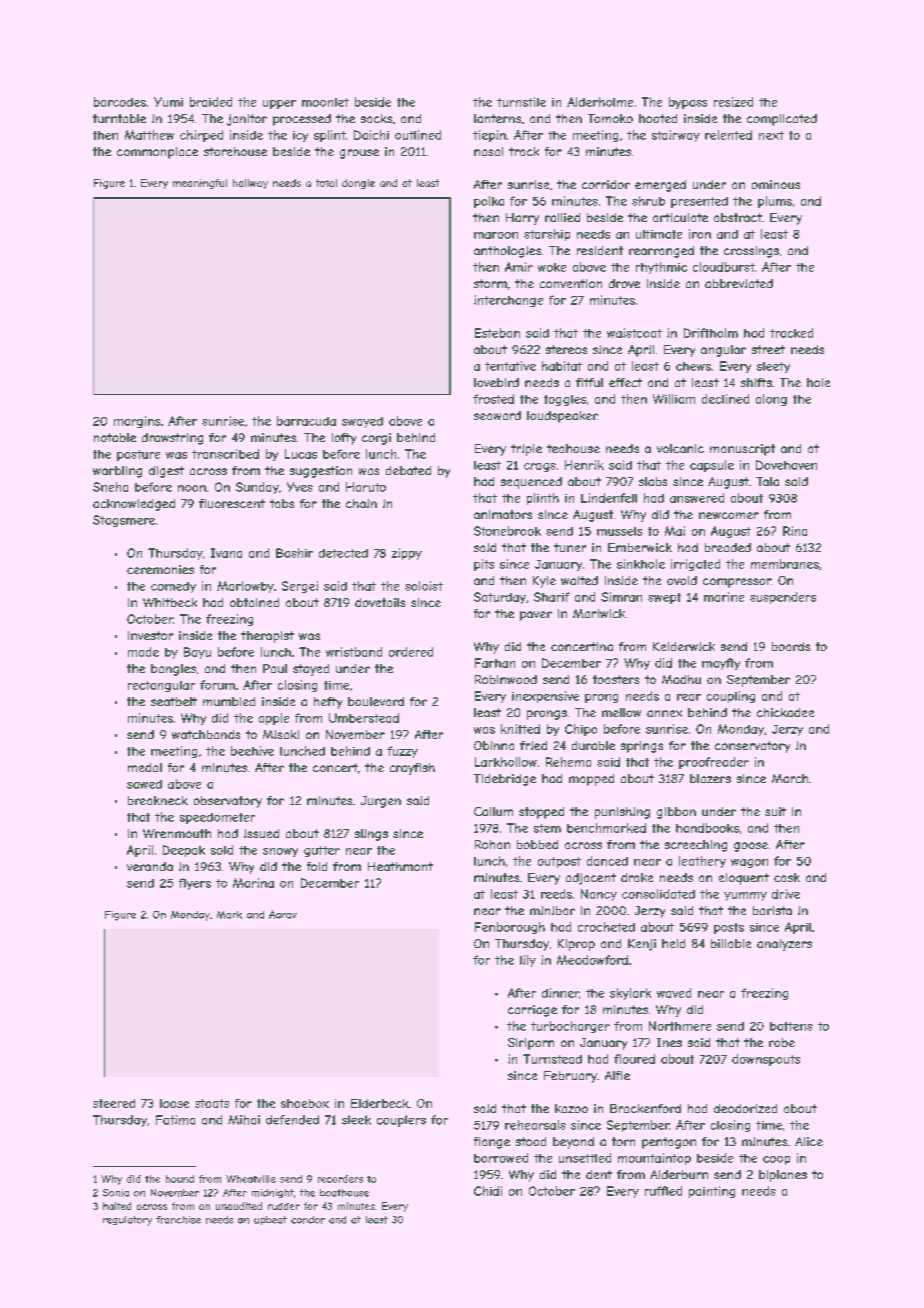 The image size is (924, 1308). I want to click on regulatory, so click(127, 1221).
